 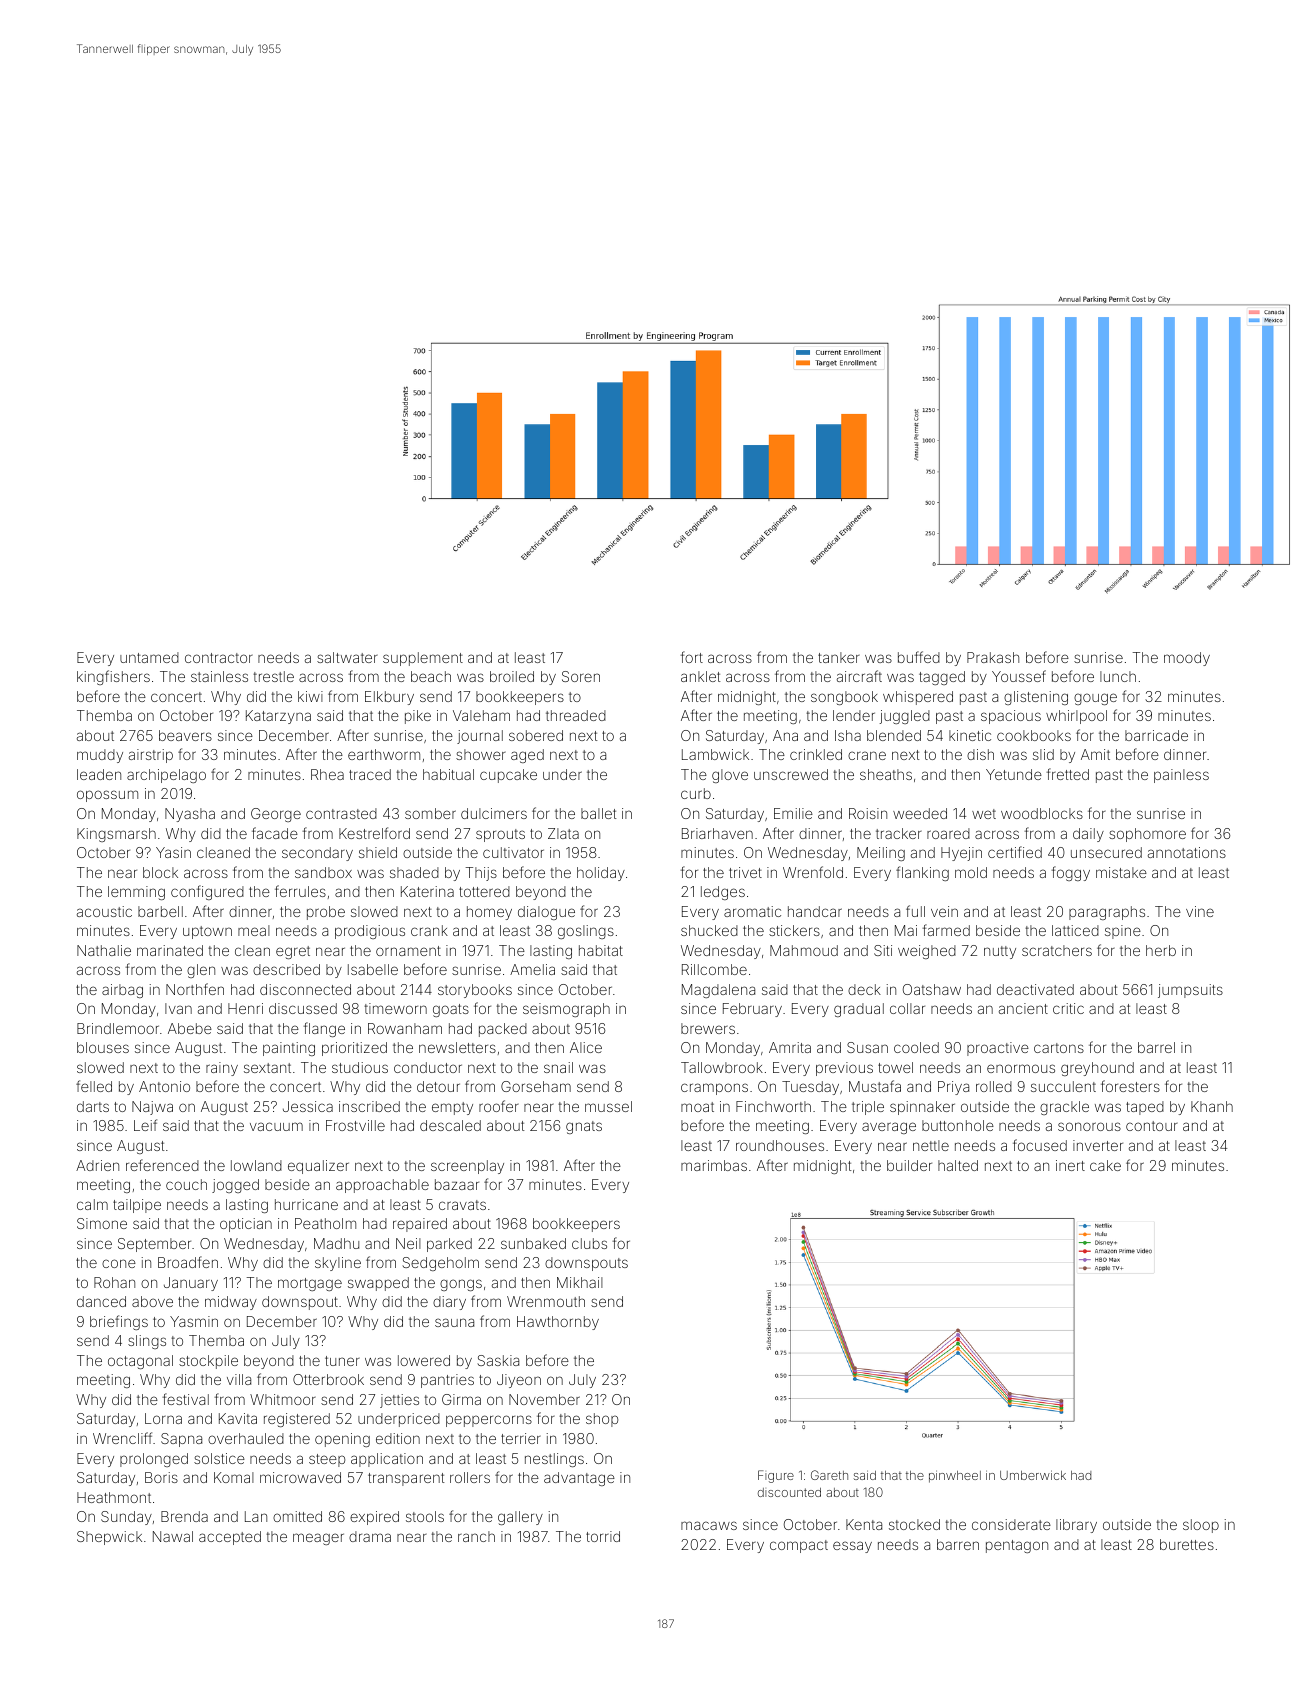 What do you see at coordinates (185, 1399) in the page?
I see `festival` at bounding box center [185, 1399].
